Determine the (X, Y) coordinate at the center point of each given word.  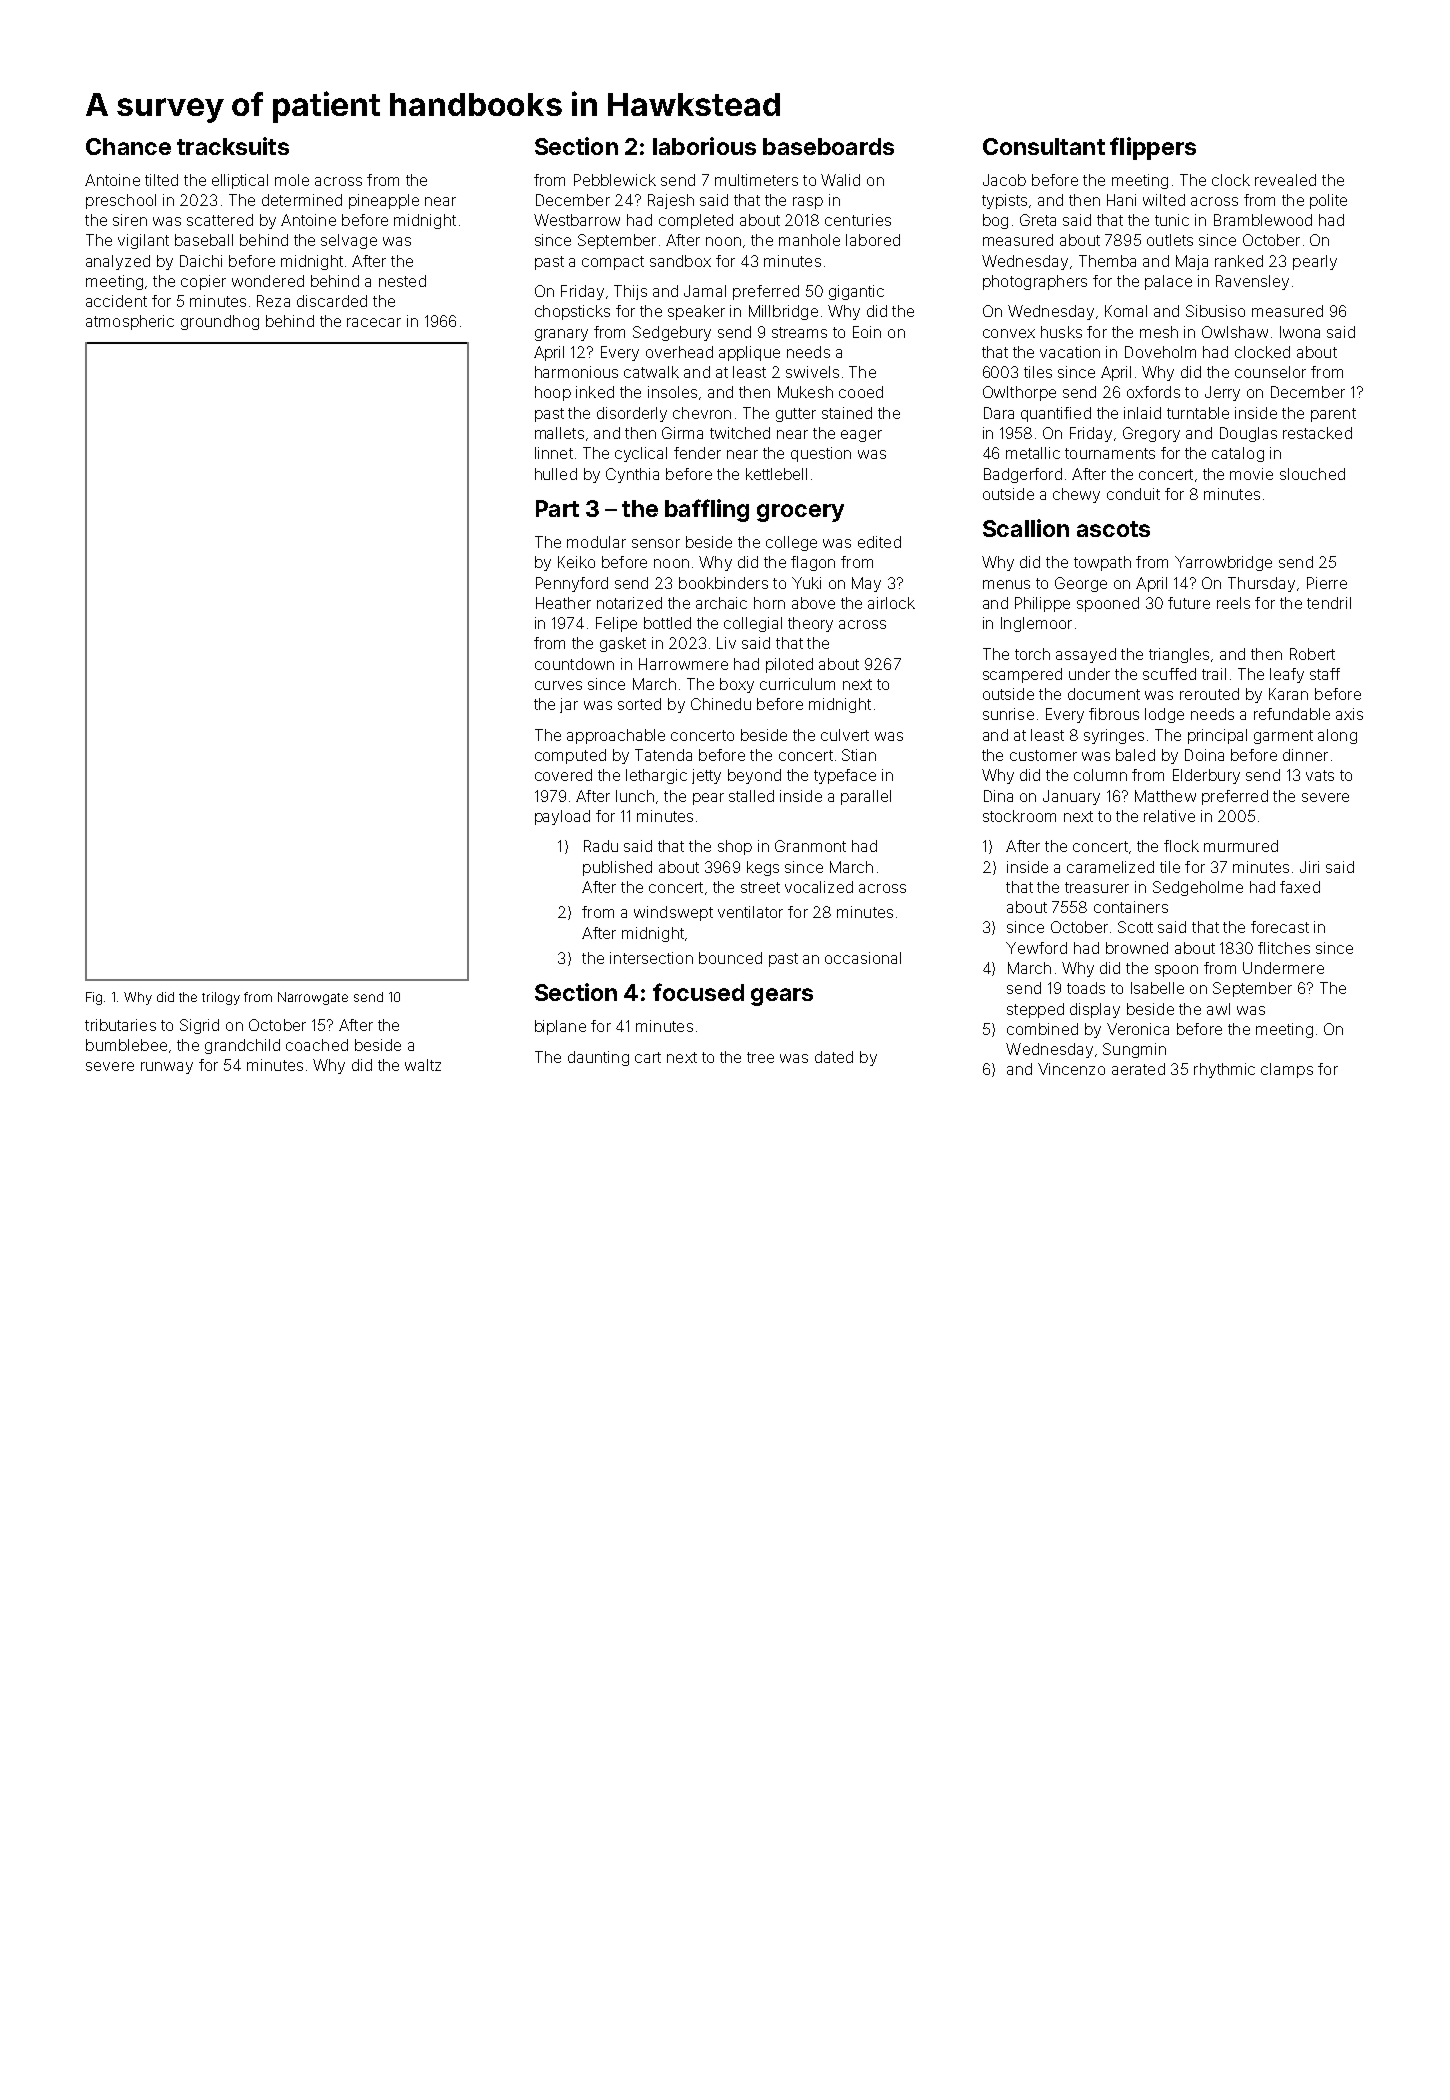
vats (1320, 775)
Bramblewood (1263, 220)
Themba (1107, 261)
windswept (673, 913)
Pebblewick (615, 180)
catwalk (651, 372)
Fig (95, 998)
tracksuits (233, 146)
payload (562, 817)
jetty (706, 776)
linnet (554, 453)
